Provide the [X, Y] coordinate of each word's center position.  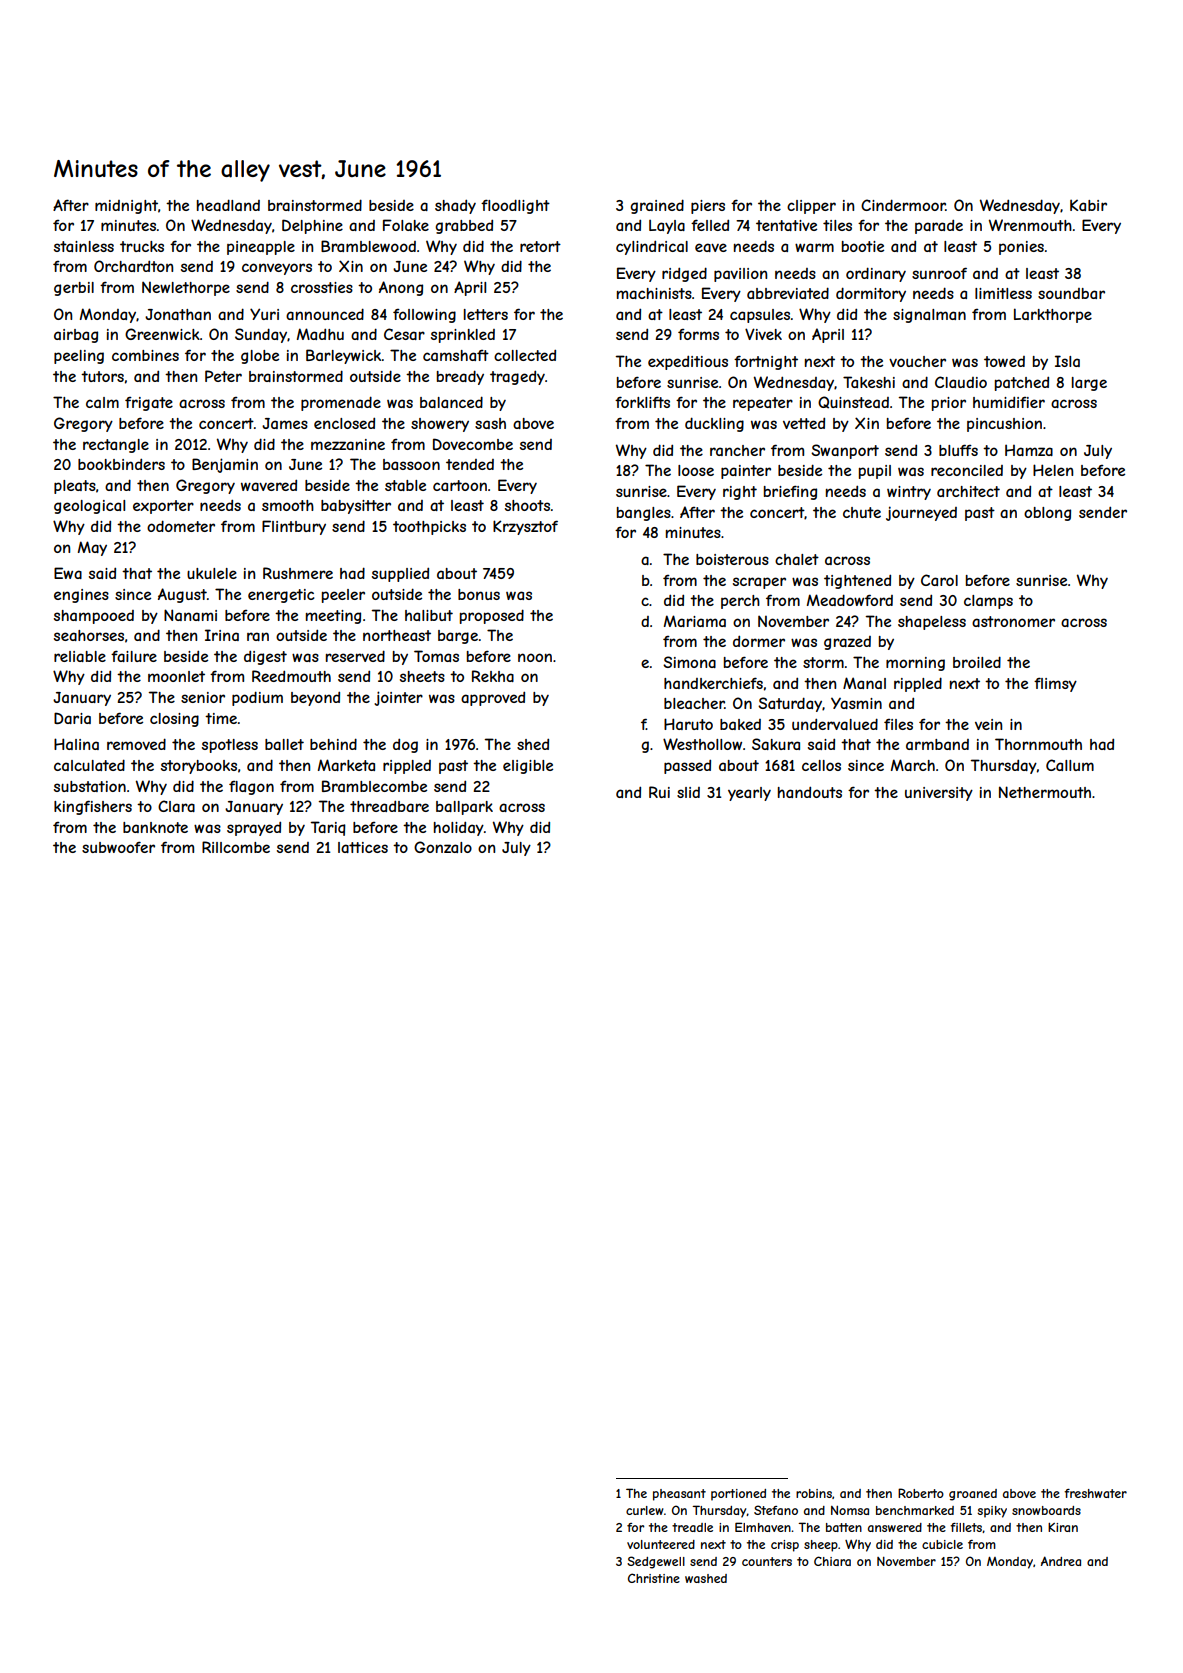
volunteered [661, 1544]
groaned [973, 1495]
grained [657, 206]
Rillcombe [236, 847]
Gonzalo [443, 847]
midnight [126, 207]
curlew [645, 1510]
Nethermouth [1045, 792]
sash [490, 423]
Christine [654, 1578]
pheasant [679, 1495]
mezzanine [348, 444]
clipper [811, 207]
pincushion [1004, 425]
